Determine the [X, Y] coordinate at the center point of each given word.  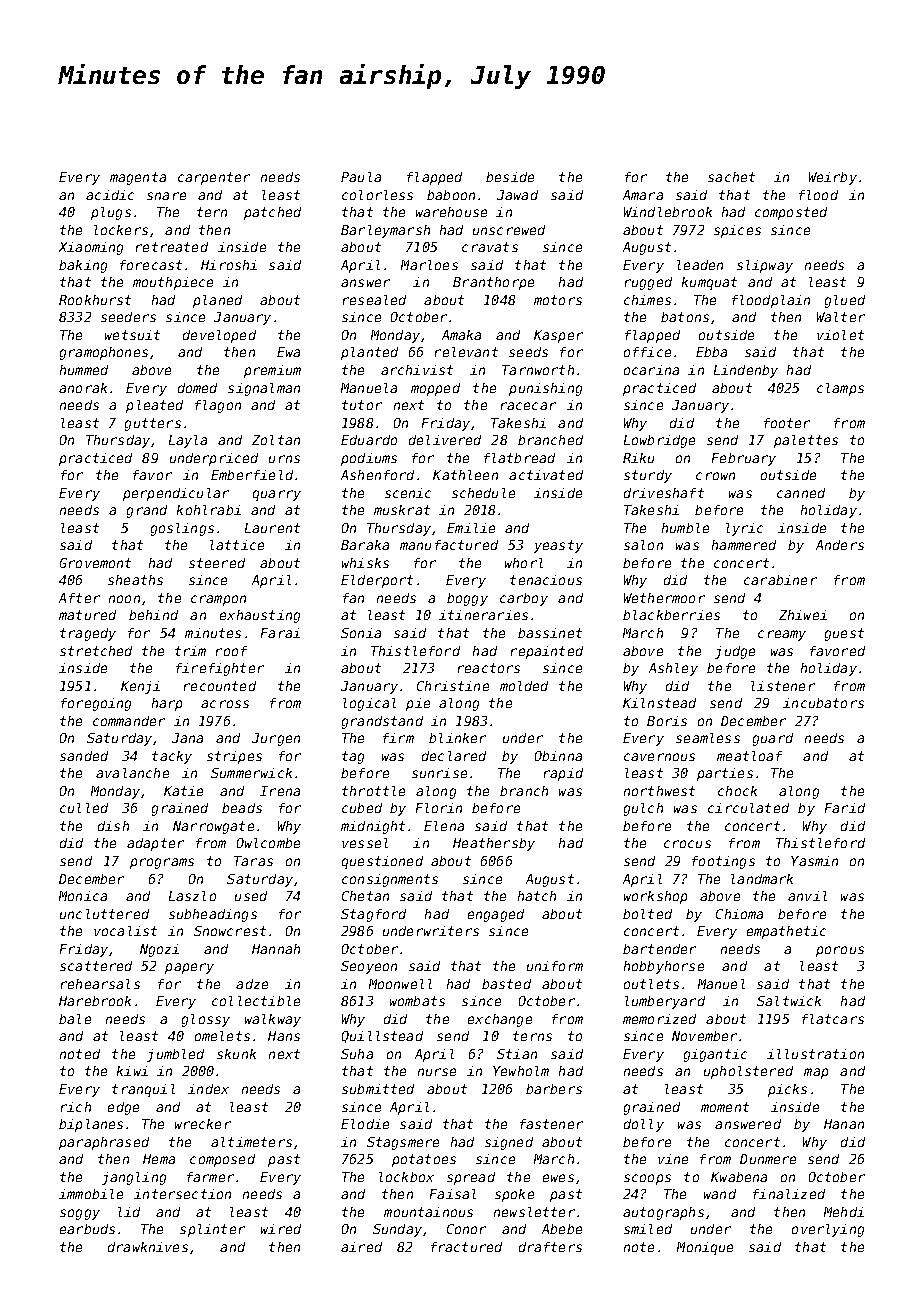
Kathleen [465, 475]
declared [454, 756]
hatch [537, 896]
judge [735, 652]
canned [801, 493]
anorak [83, 388]
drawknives [148, 1247]
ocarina [651, 370]
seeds [528, 352]
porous [840, 951]
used [251, 896]
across [225, 704]
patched [272, 213]
